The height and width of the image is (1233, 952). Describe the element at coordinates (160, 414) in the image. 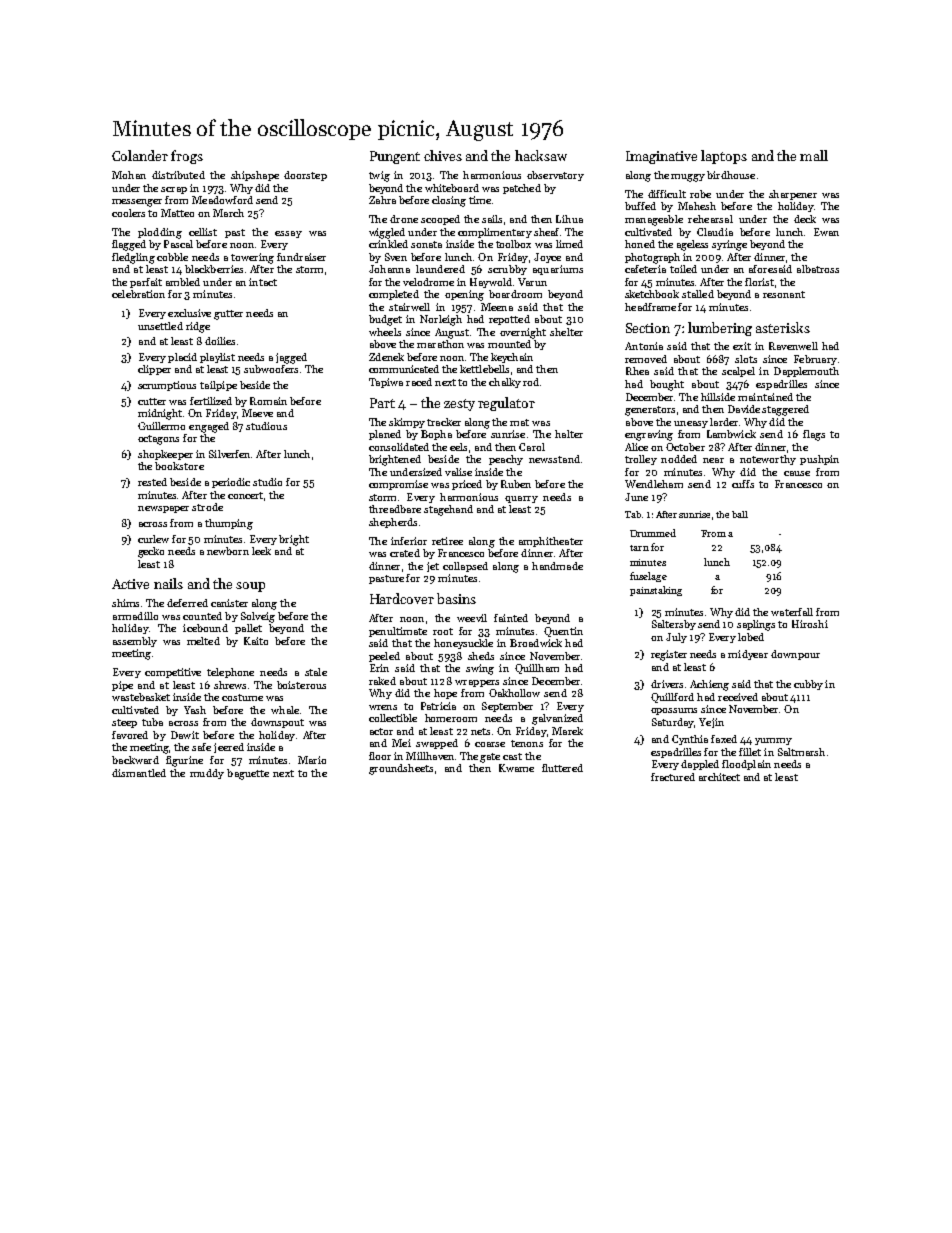

I see `midnight` at that location.
